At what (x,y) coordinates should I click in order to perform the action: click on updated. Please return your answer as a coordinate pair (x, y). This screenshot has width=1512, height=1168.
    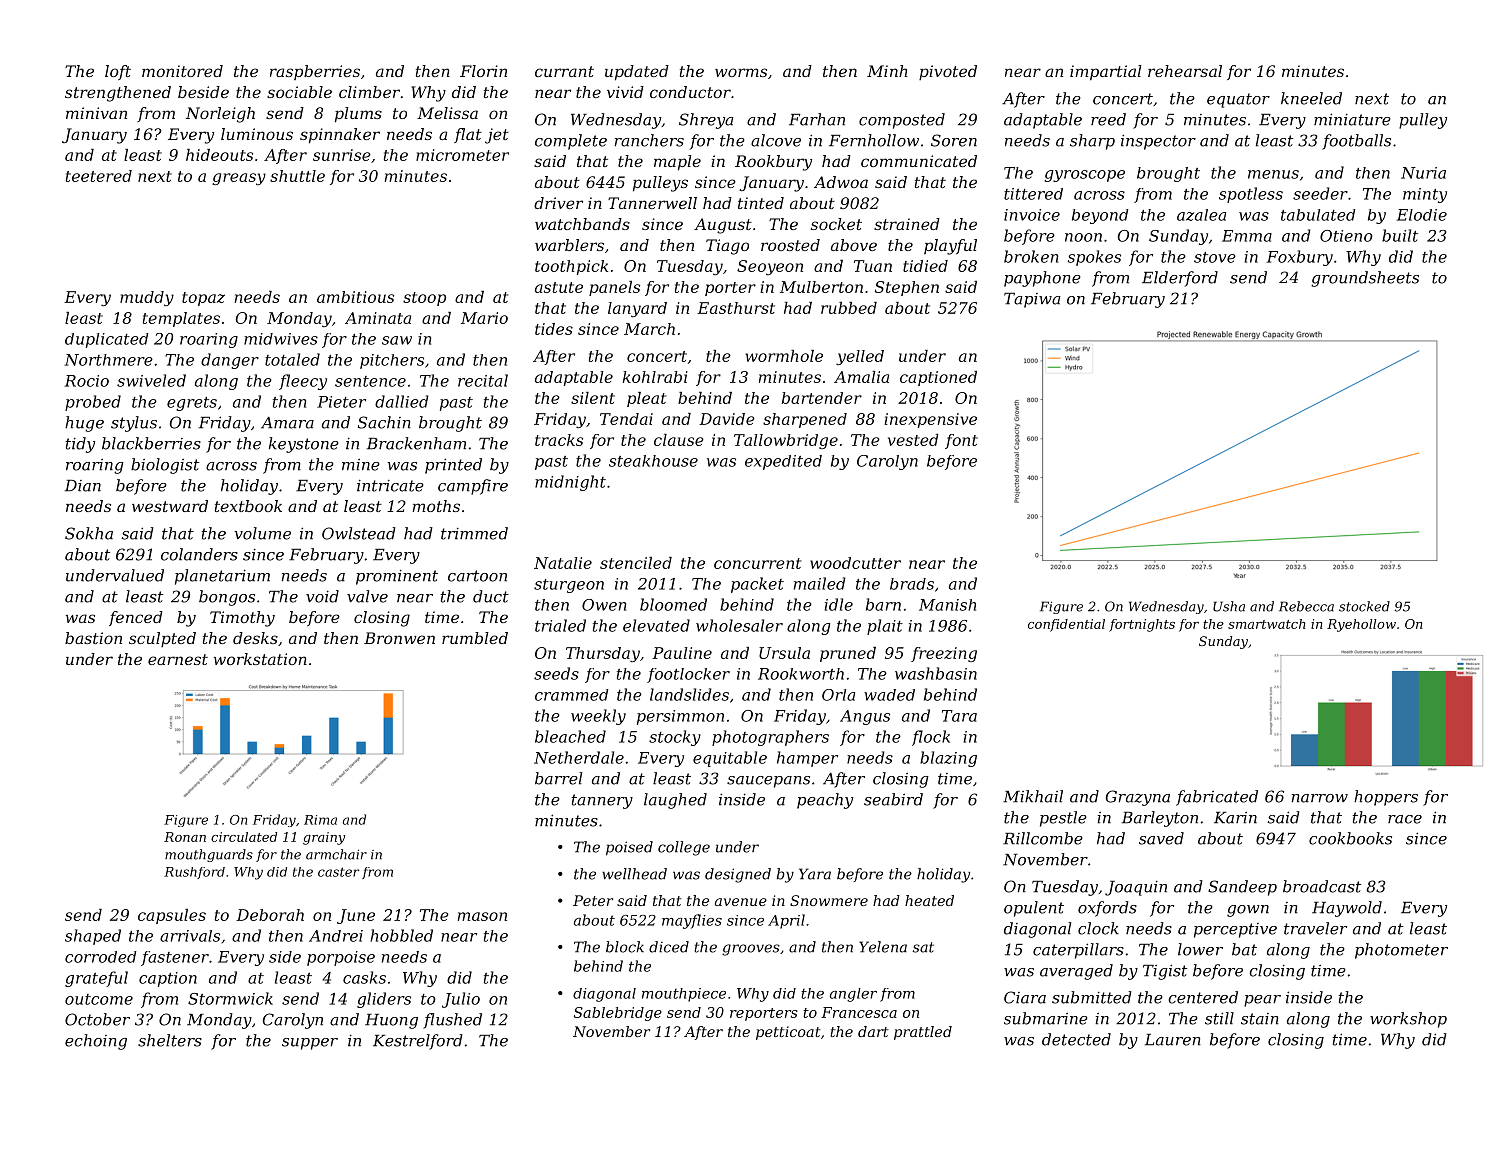
    Looking at the image, I should click on (637, 73).
